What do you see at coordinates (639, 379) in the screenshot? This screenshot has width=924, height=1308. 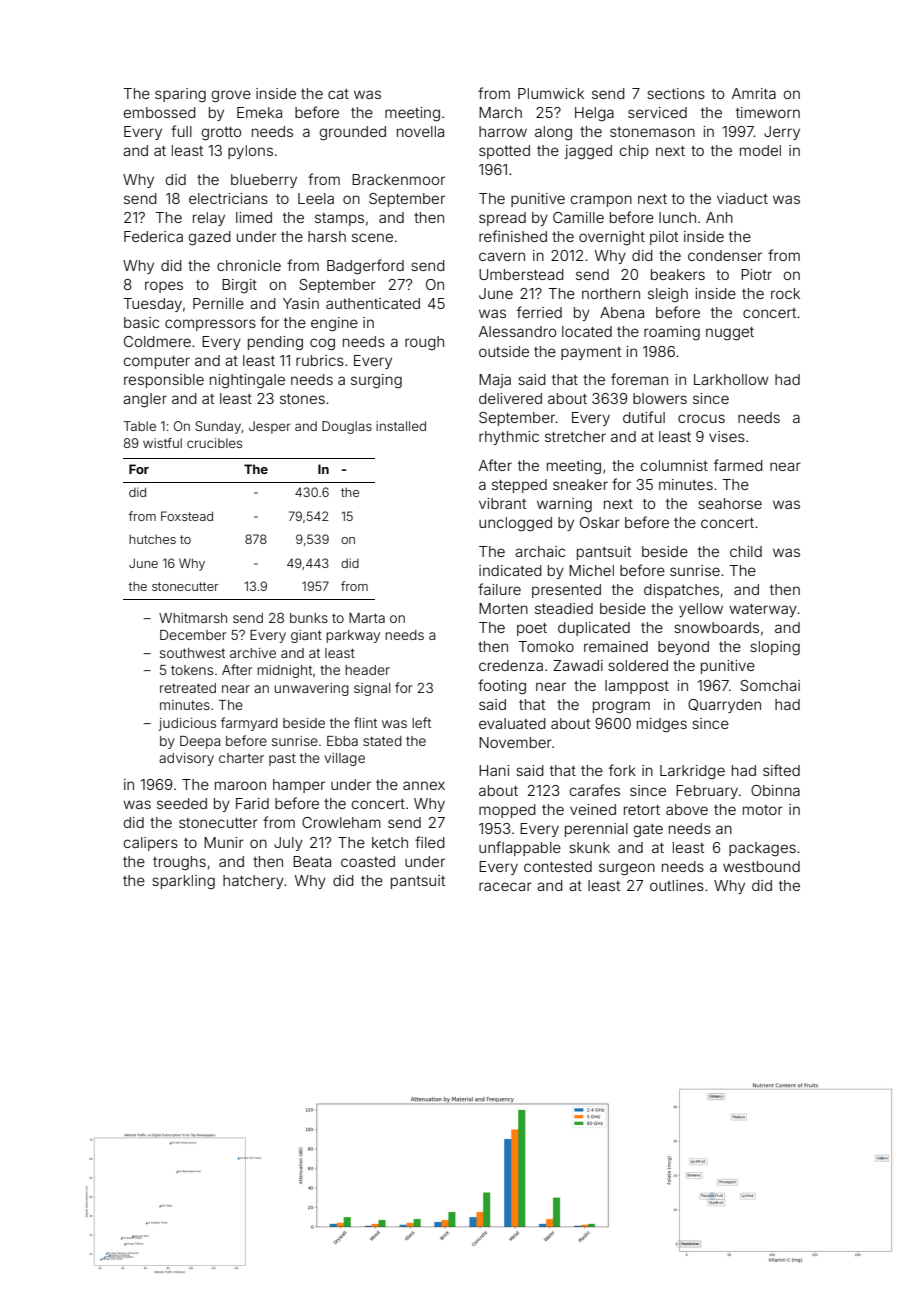 I see `foreman` at bounding box center [639, 379].
